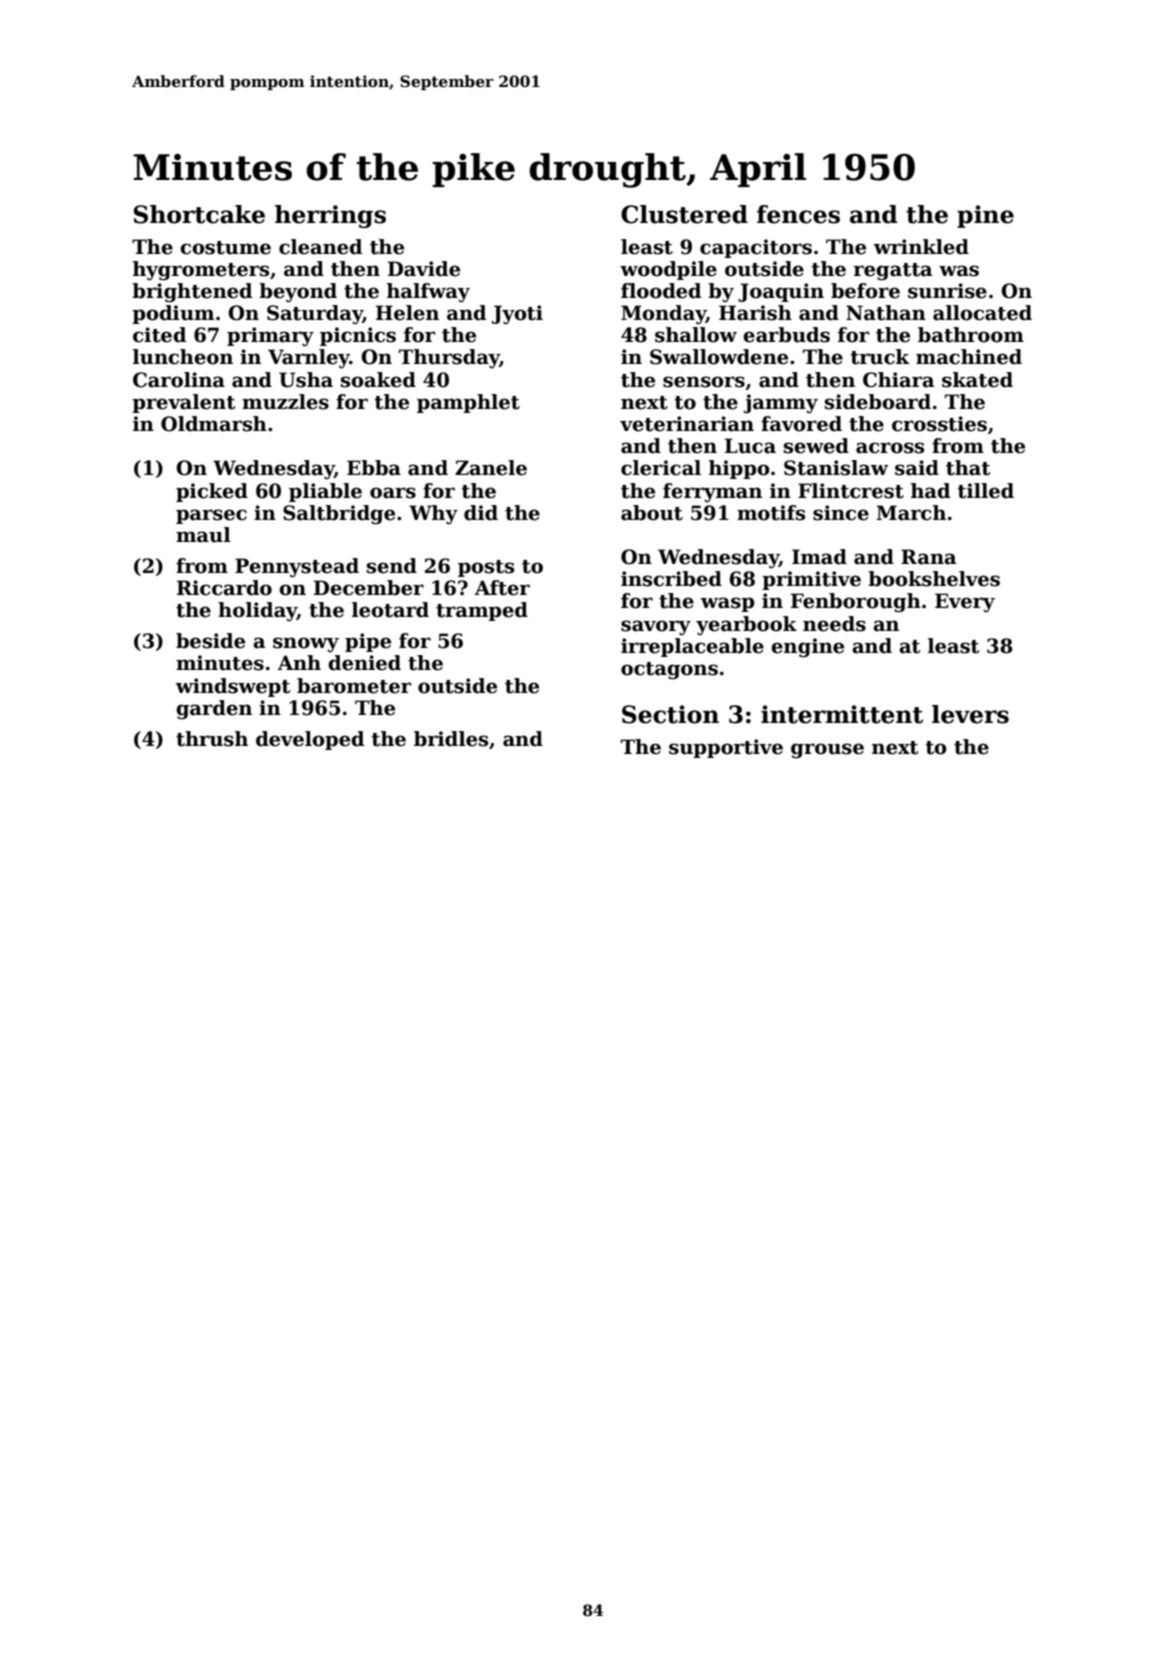  What do you see at coordinates (211, 516) in the image?
I see `parsec` at bounding box center [211, 516].
